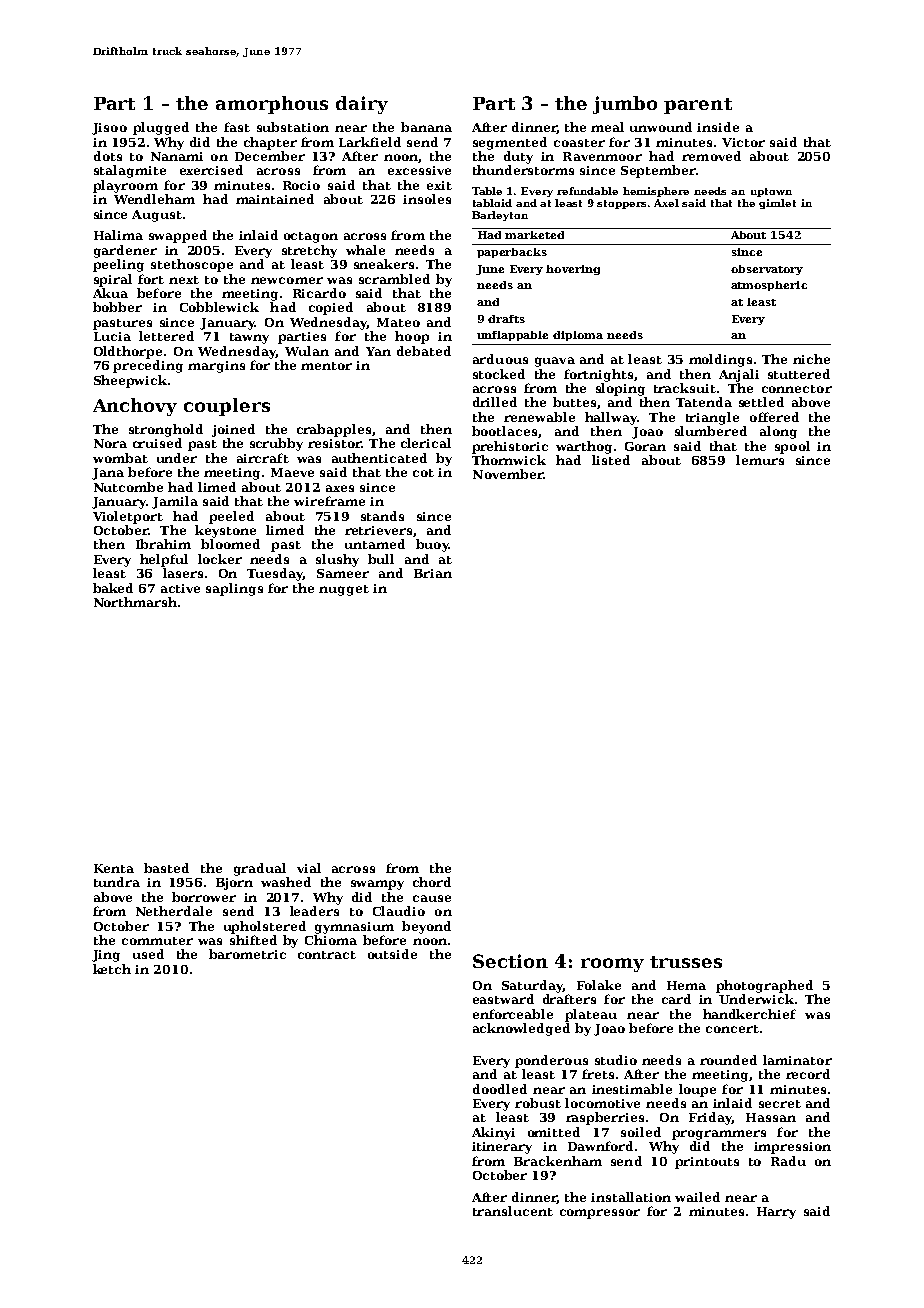  I want to click on segmented, so click(510, 143).
